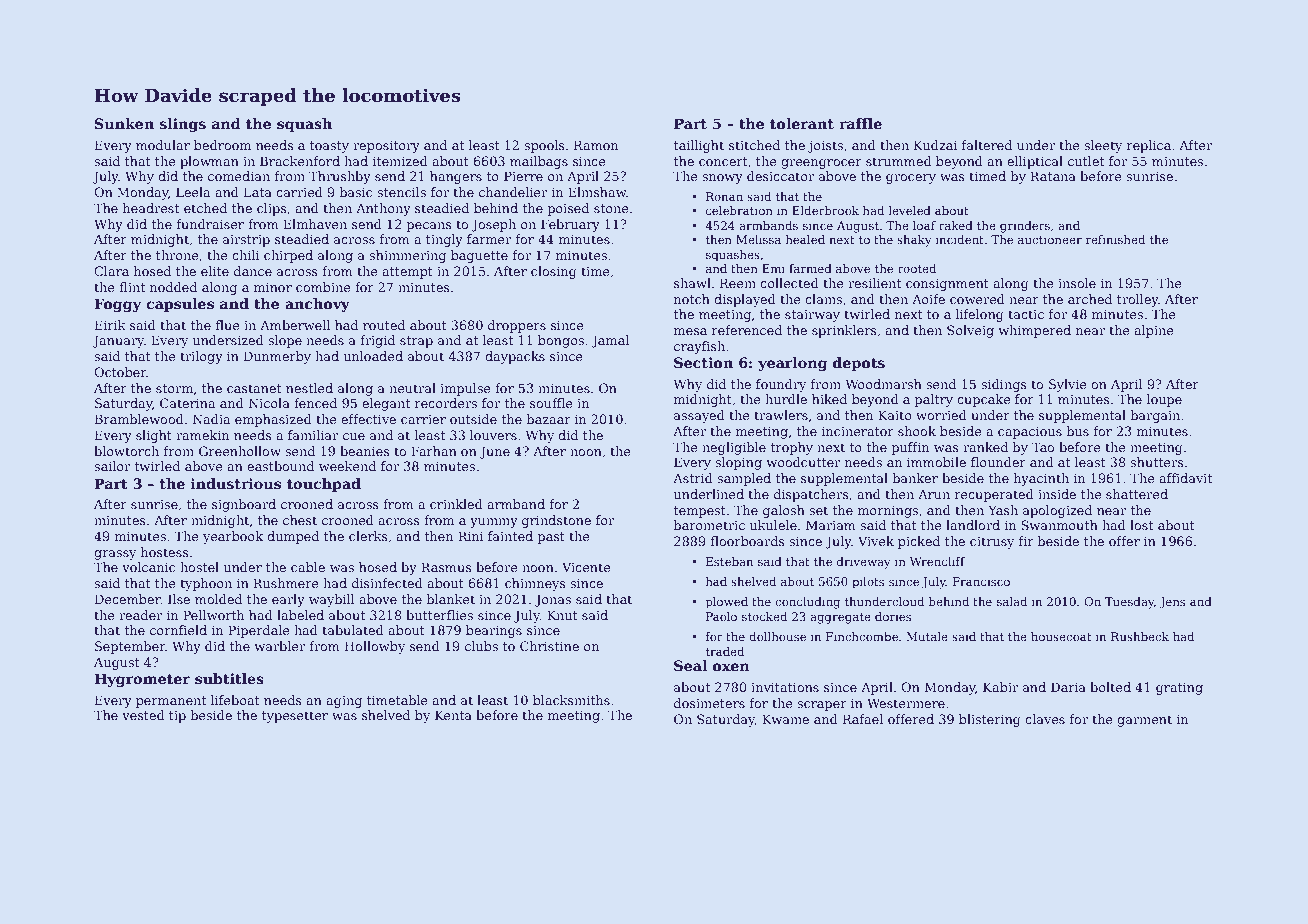 This screenshot has width=1308, height=924. I want to click on December, so click(128, 599).
